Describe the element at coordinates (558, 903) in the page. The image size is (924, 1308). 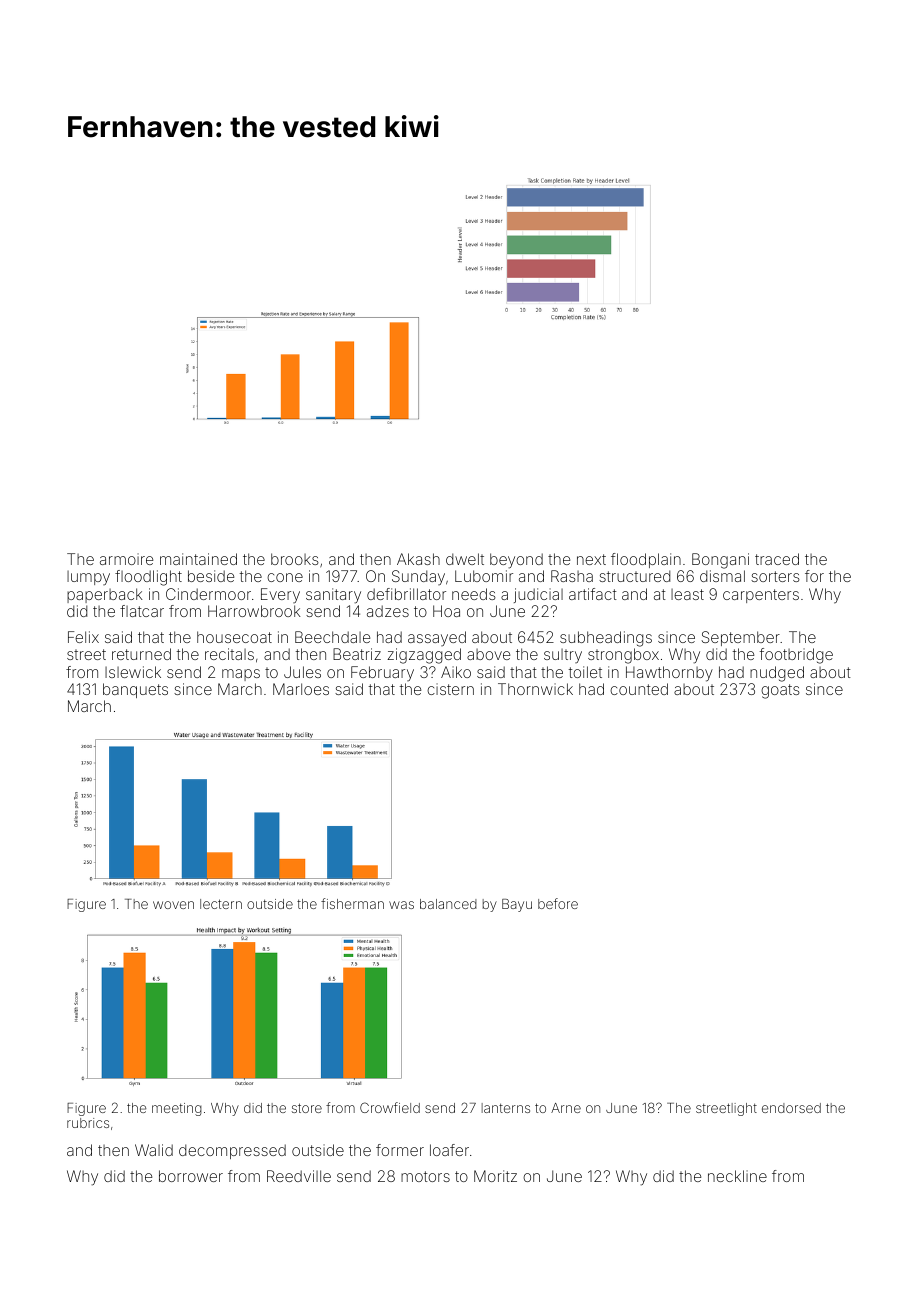
I see `before` at that location.
